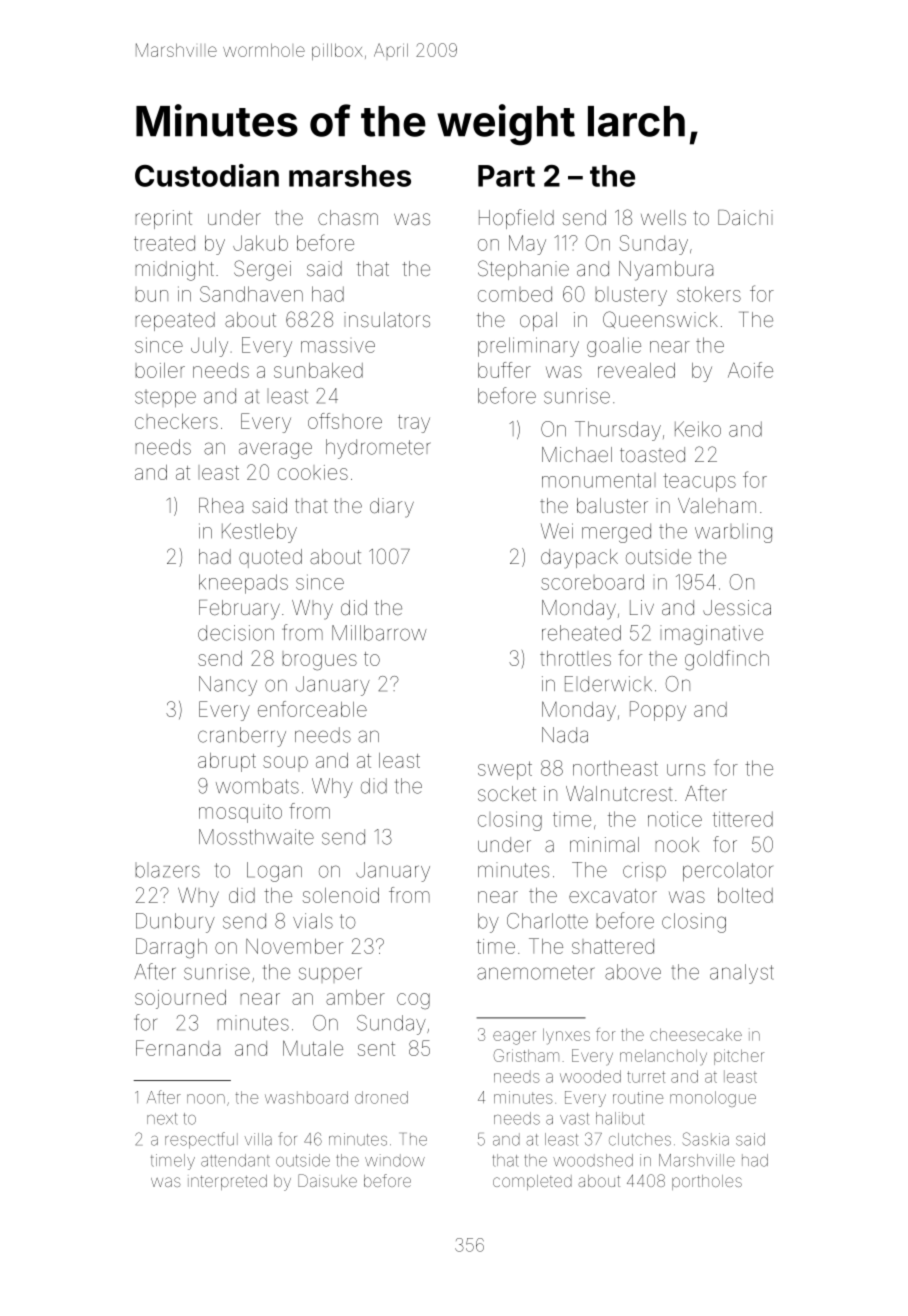 This page has width=908, height=1316. What do you see at coordinates (327, 1180) in the page?
I see `Daisuke` at bounding box center [327, 1180].
